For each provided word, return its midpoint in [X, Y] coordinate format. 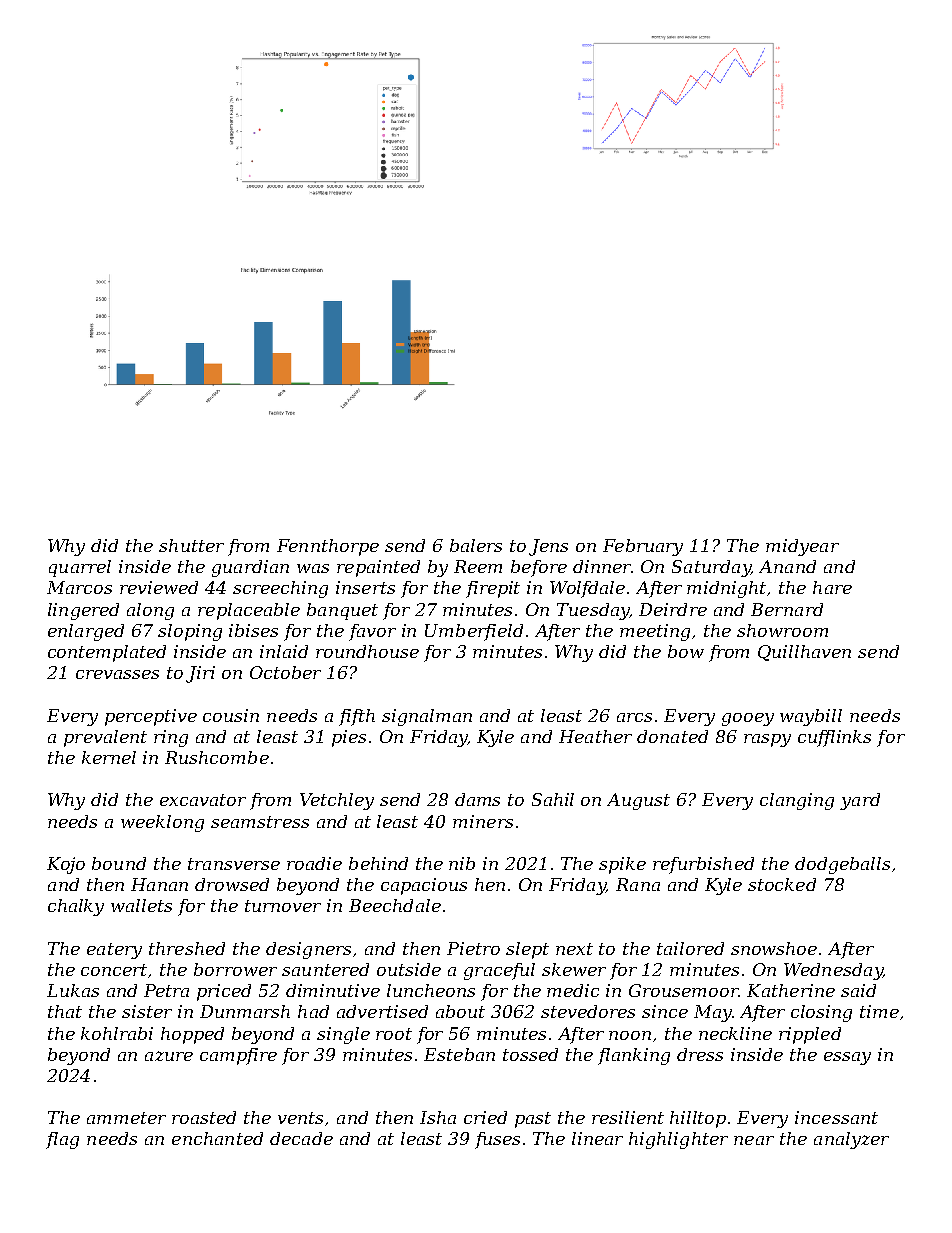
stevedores [588, 1011]
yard [860, 801]
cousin [231, 715]
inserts [365, 587]
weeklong [162, 823]
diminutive [333, 990]
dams [477, 799]
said [858, 990]
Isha [438, 1117]
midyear [802, 547]
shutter [191, 545]
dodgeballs [842, 865]
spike [622, 865]
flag [62, 1140]
